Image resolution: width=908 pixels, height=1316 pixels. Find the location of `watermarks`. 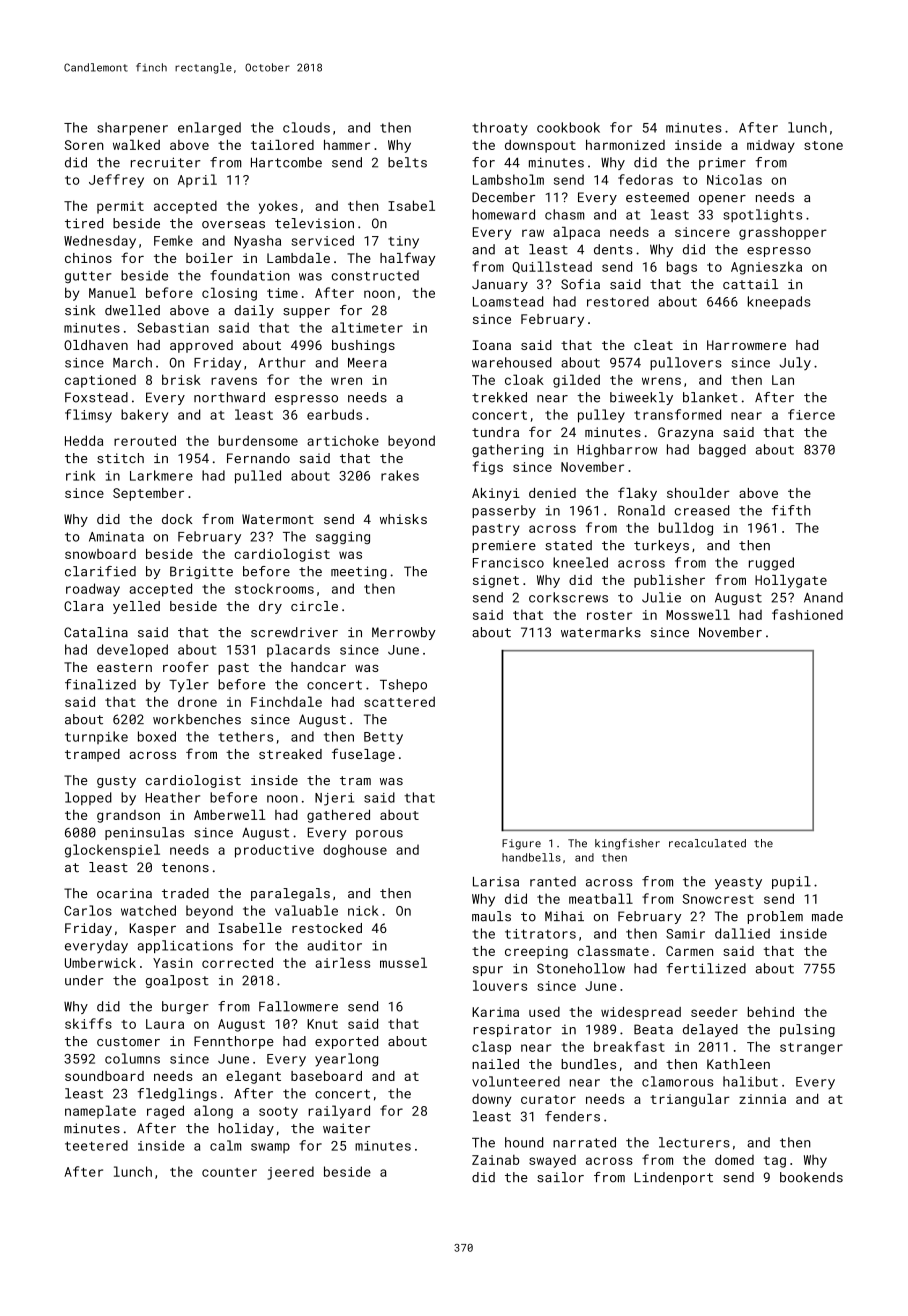

watermarks is located at coordinates (601, 632).
